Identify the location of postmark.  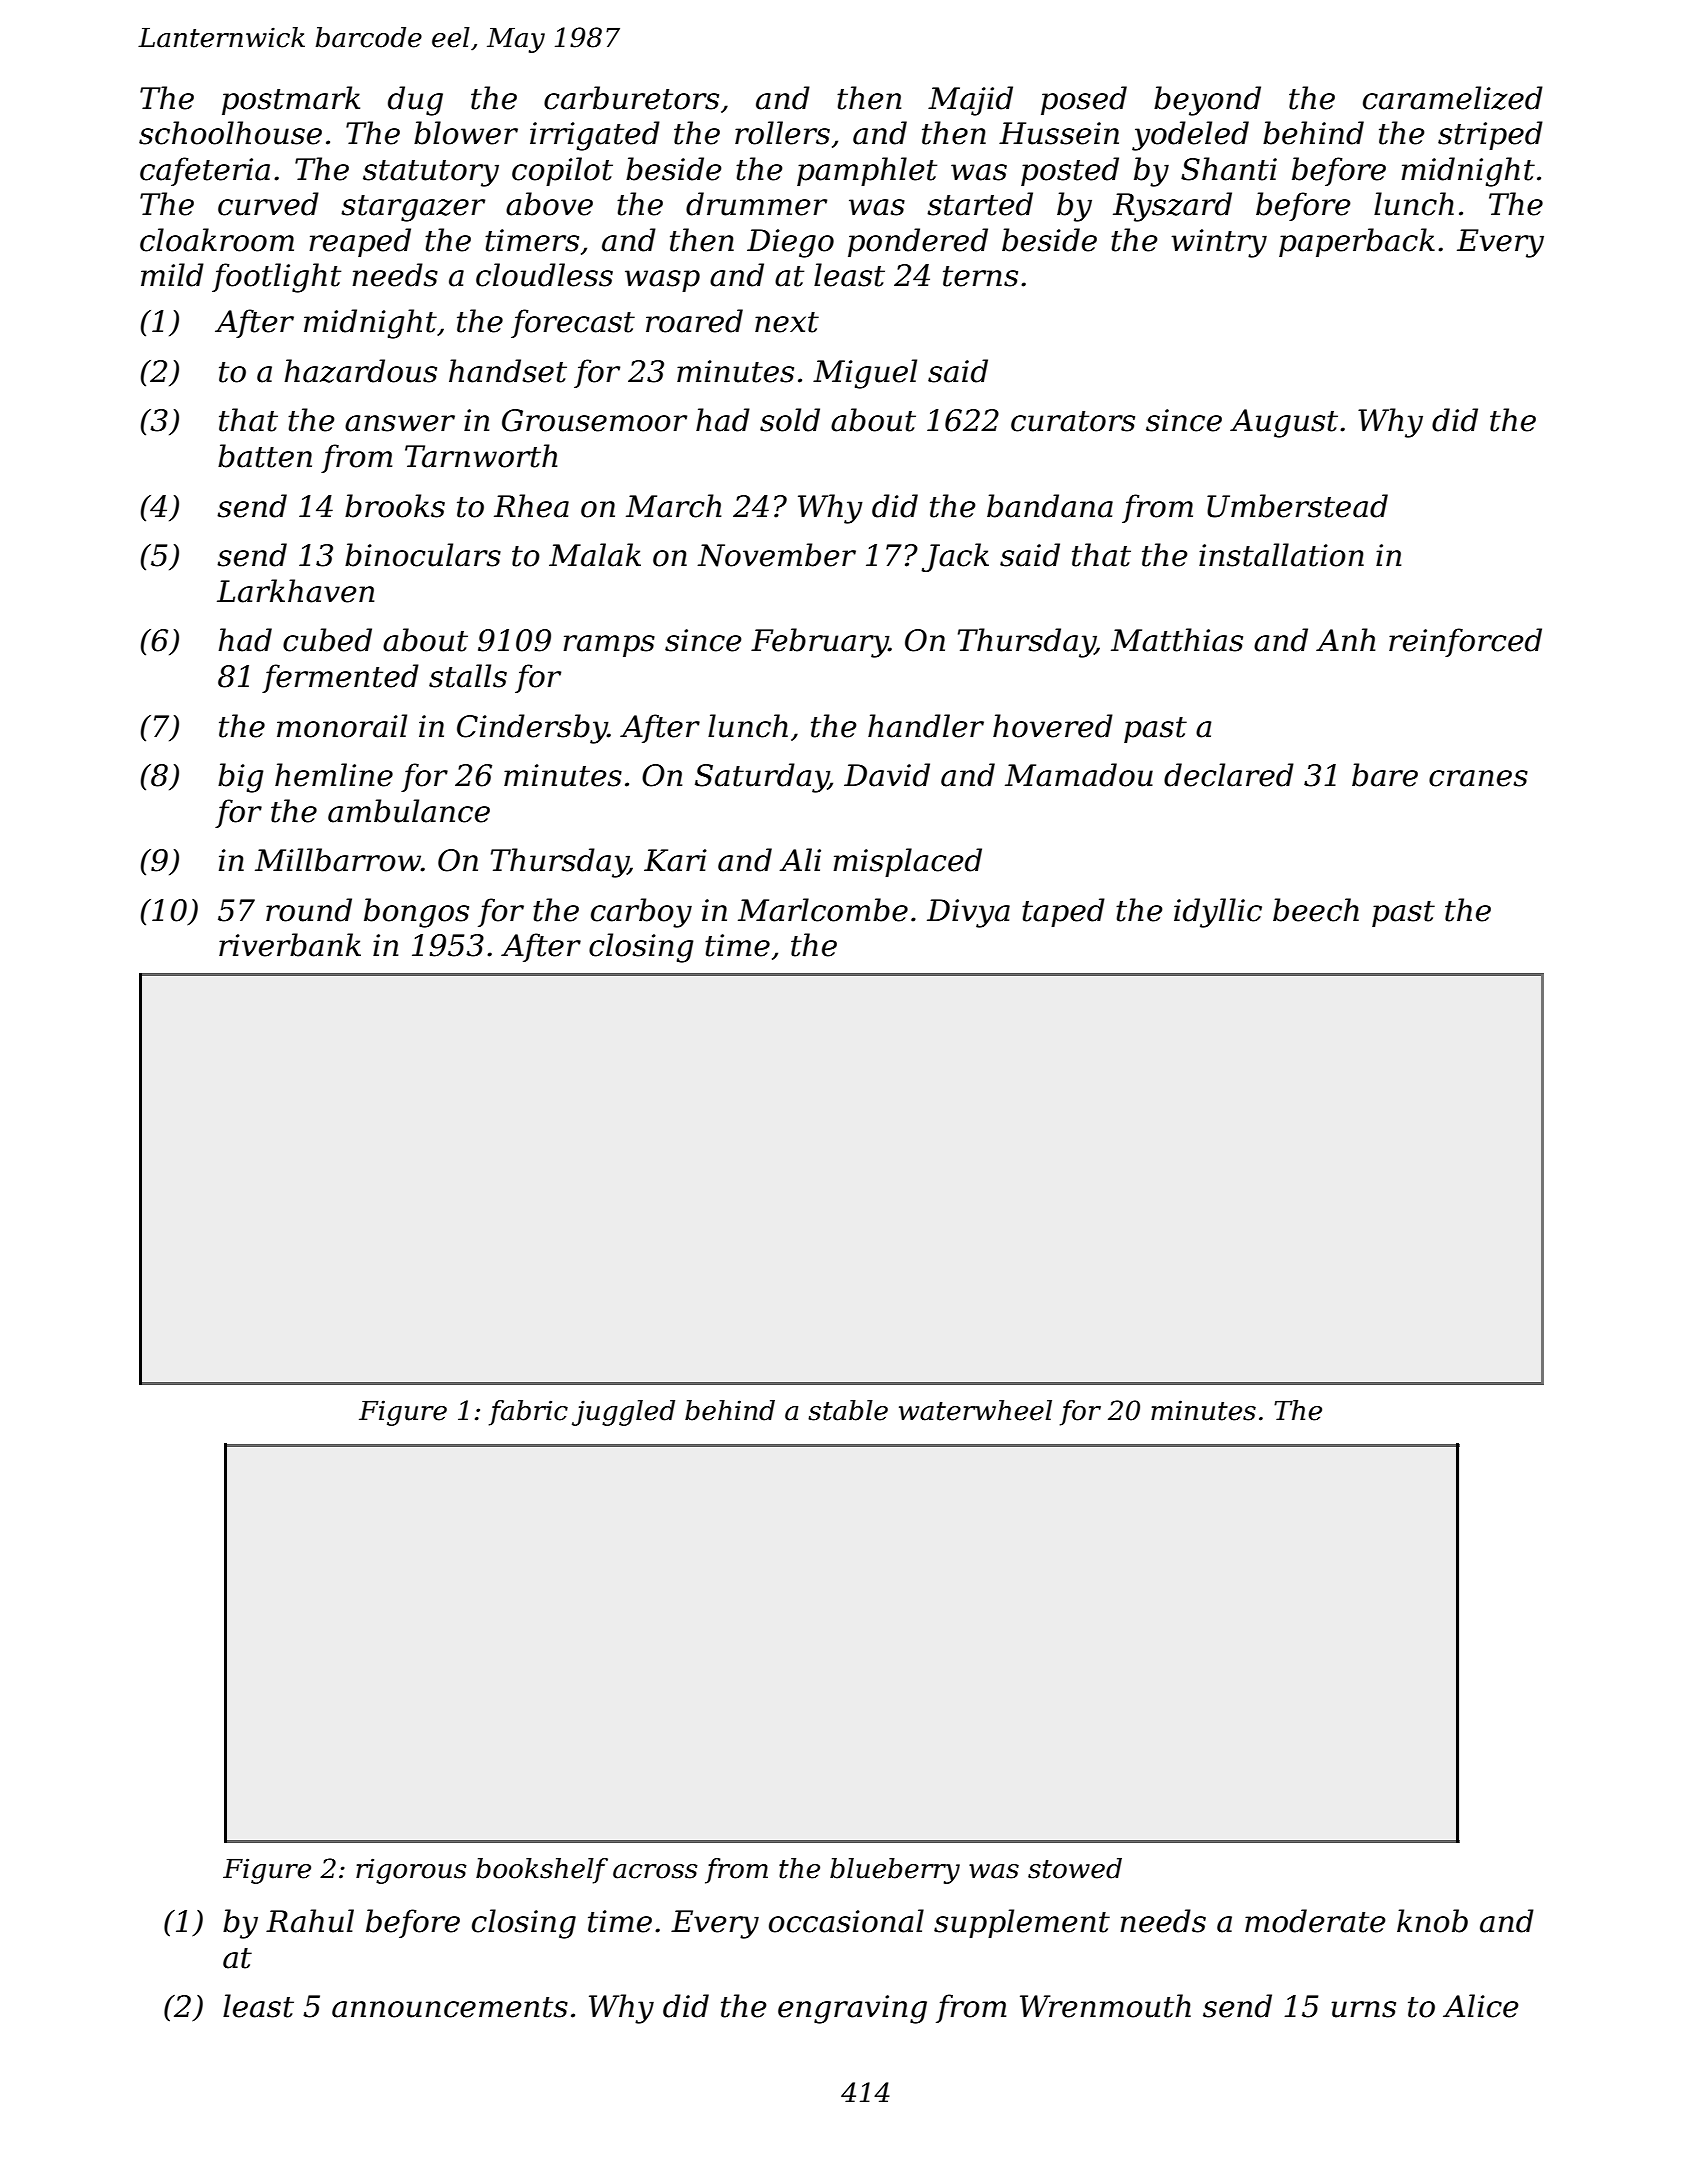
(291, 100).
